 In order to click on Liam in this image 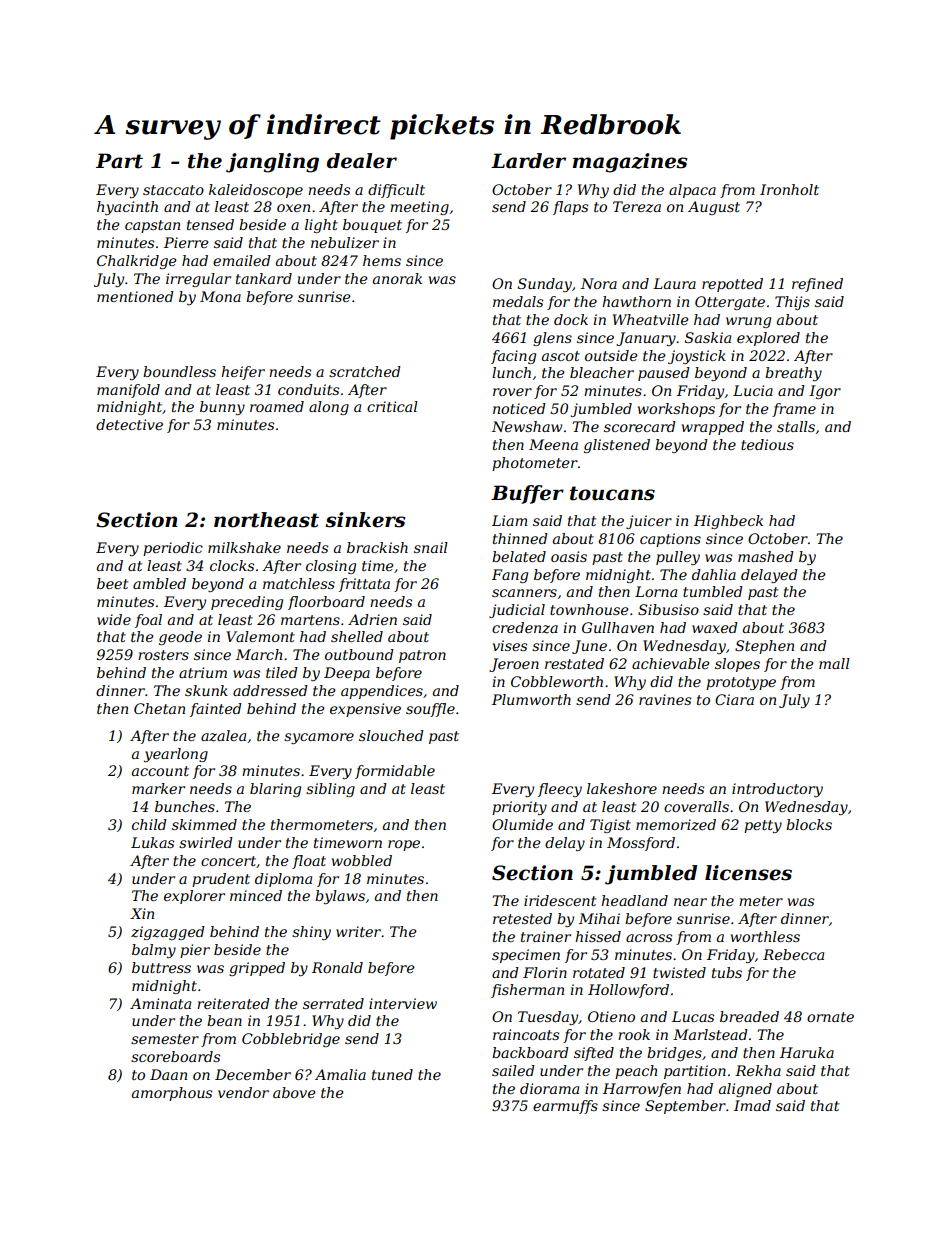, I will do `click(509, 520)`.
